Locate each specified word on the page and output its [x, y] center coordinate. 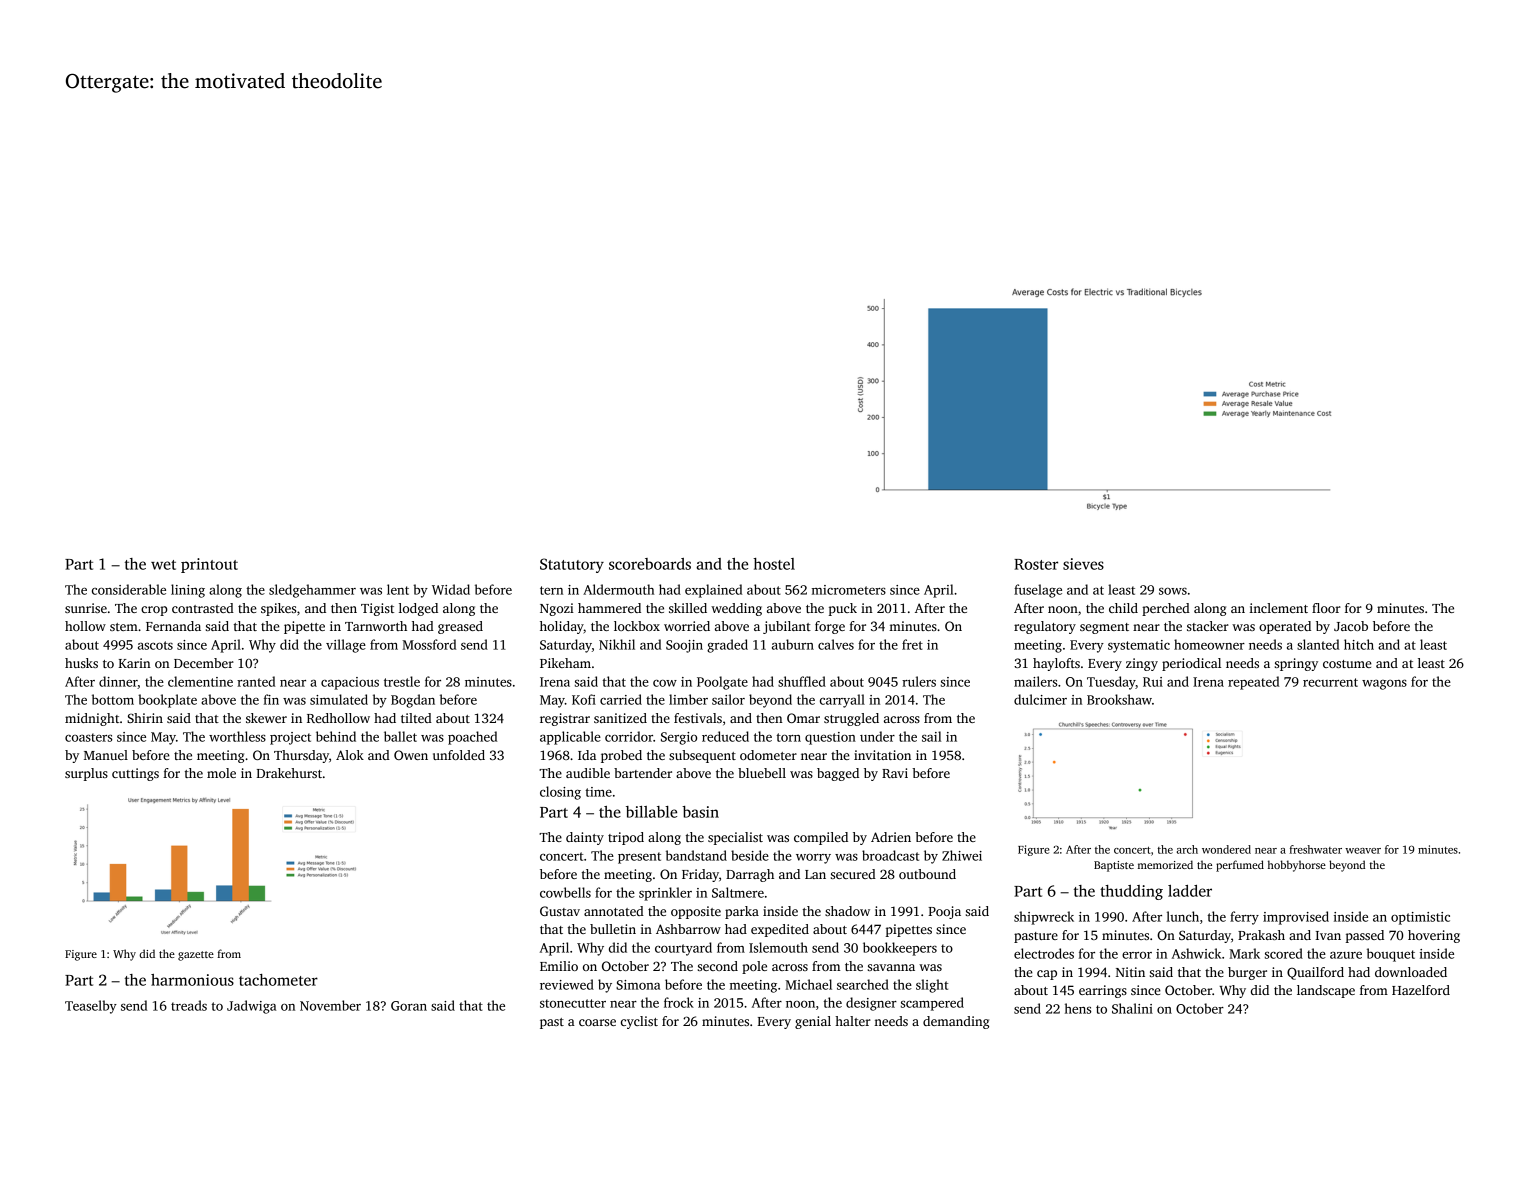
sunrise [86, 608]
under [877, 736]
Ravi [895, 773]
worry [813, 859]
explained [713, 591]
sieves [1083, 564]
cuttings [135, 774]
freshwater [1315, 849]
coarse [597, 1022]
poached [472, 738]
